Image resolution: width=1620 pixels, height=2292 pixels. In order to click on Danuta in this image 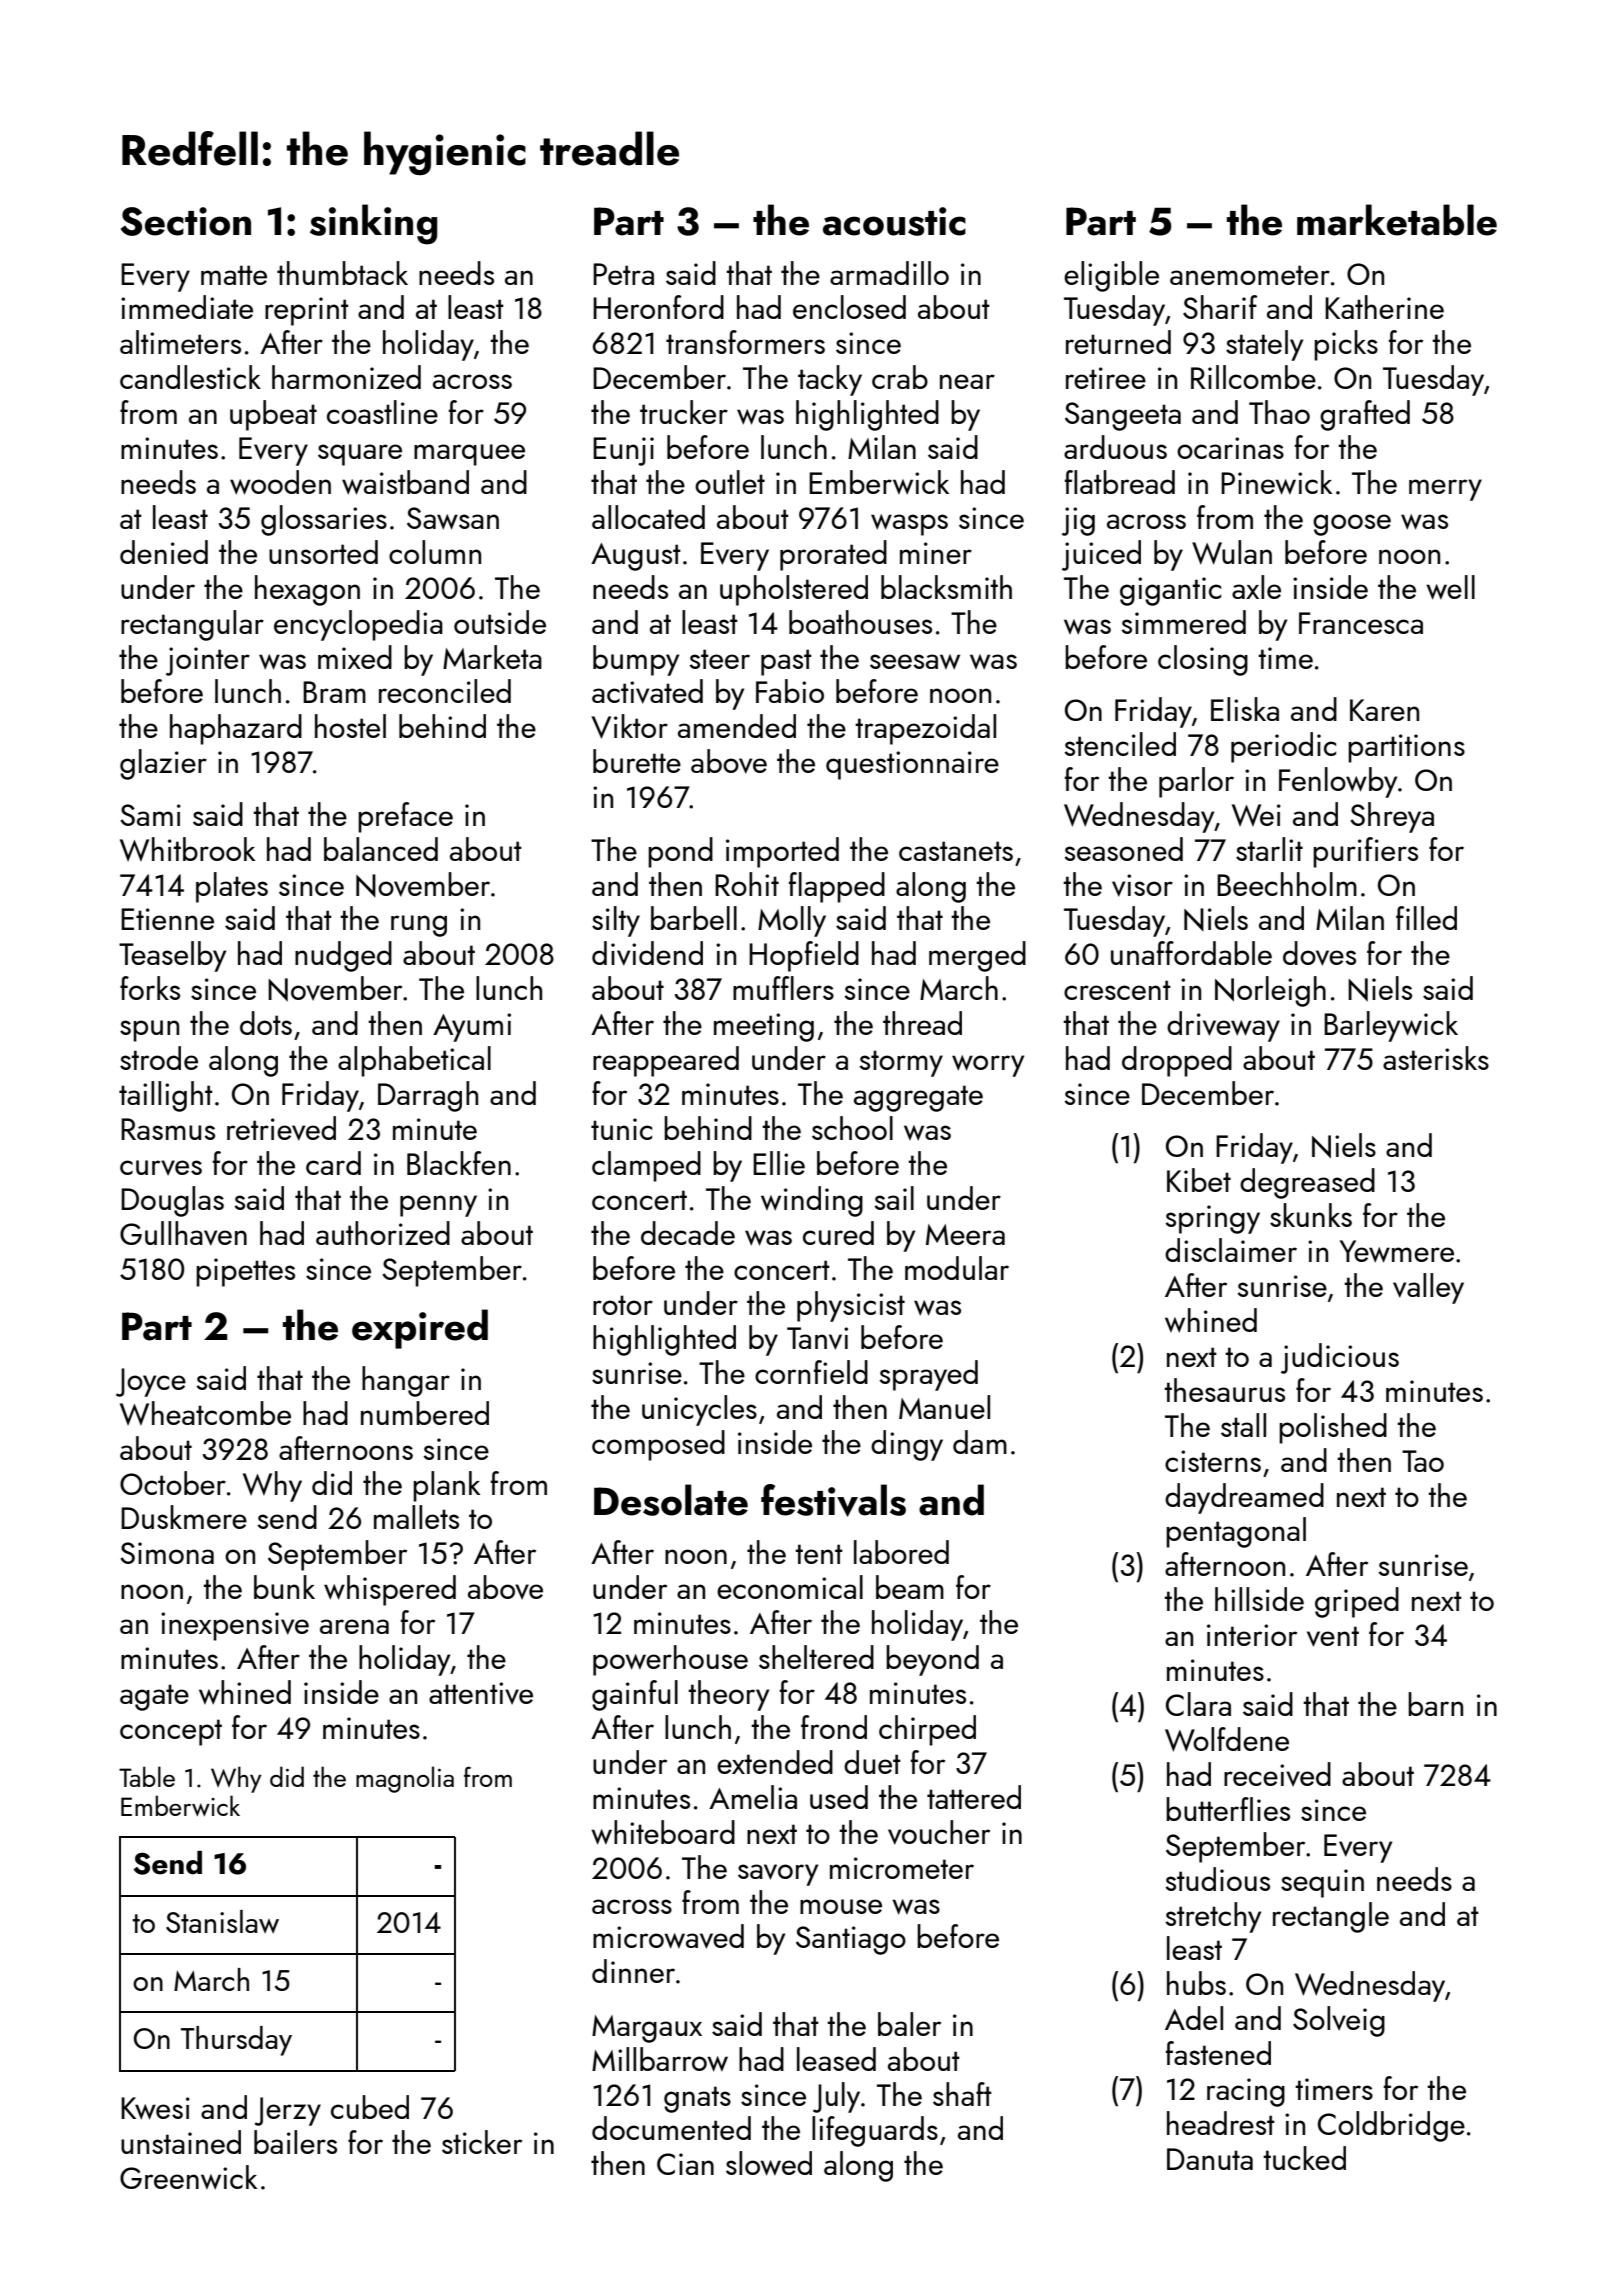, I will do `click(1210, 2159)`.
